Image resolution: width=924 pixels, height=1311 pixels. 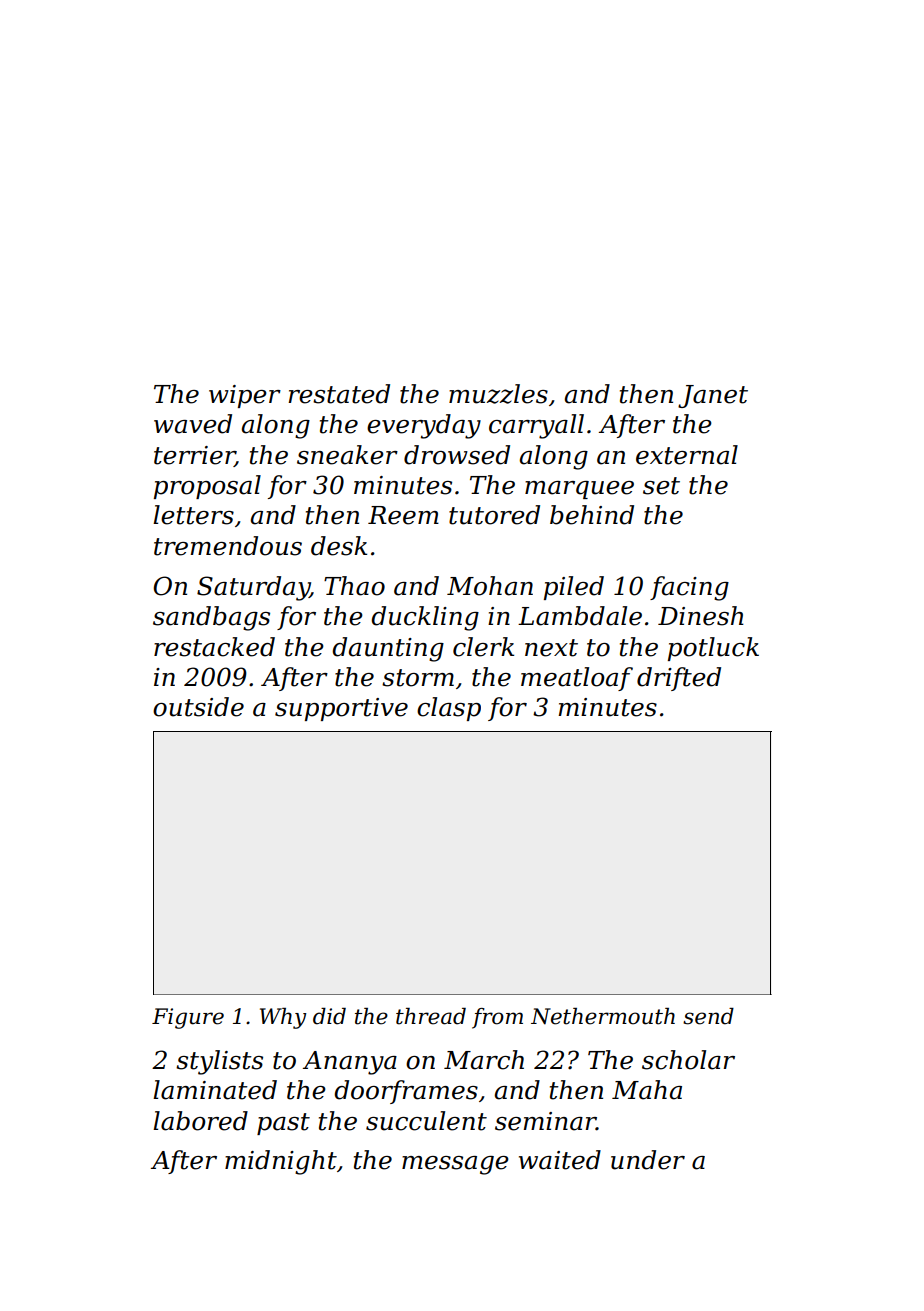 What do you see at coordinates (455, 1165) in the page?
I see `message` at bounding box center [455, 1165].
